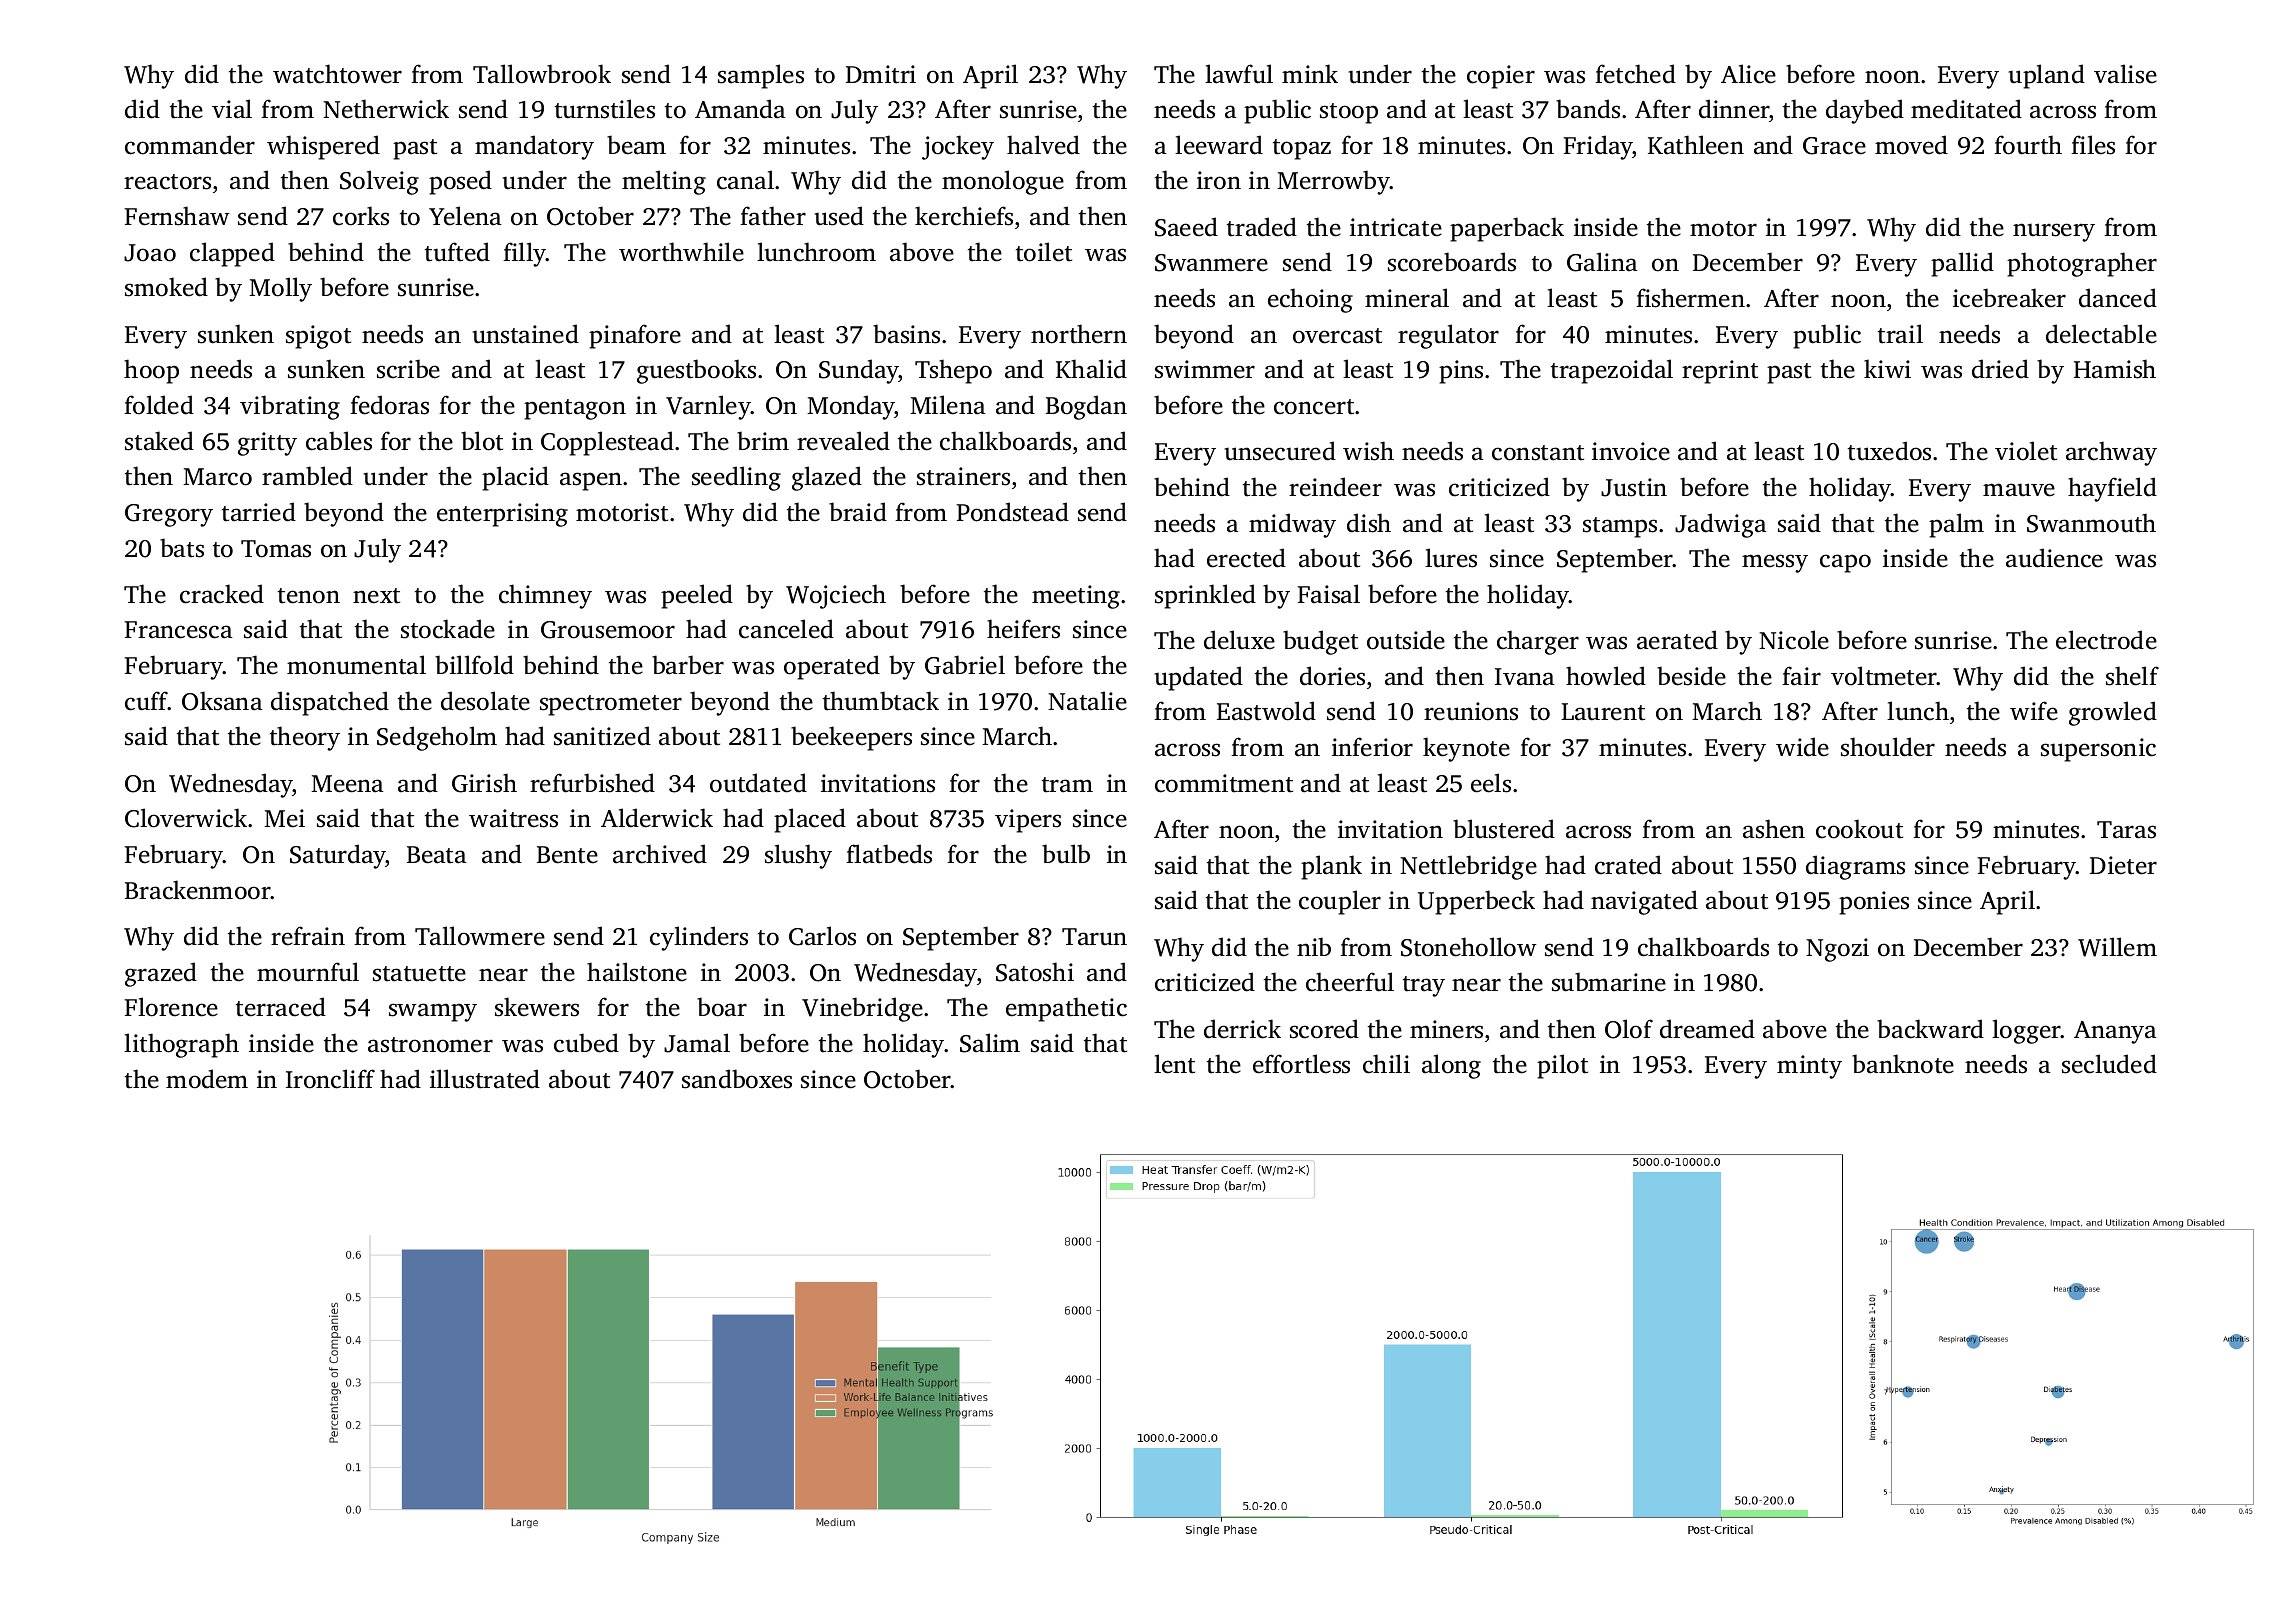 Image resolution: width=2282 pixels, height=1614 pixels. What do you see at coordinates (1246, 558) in the screenshot?
I see `erected` at bounding box center [1246, 558].
